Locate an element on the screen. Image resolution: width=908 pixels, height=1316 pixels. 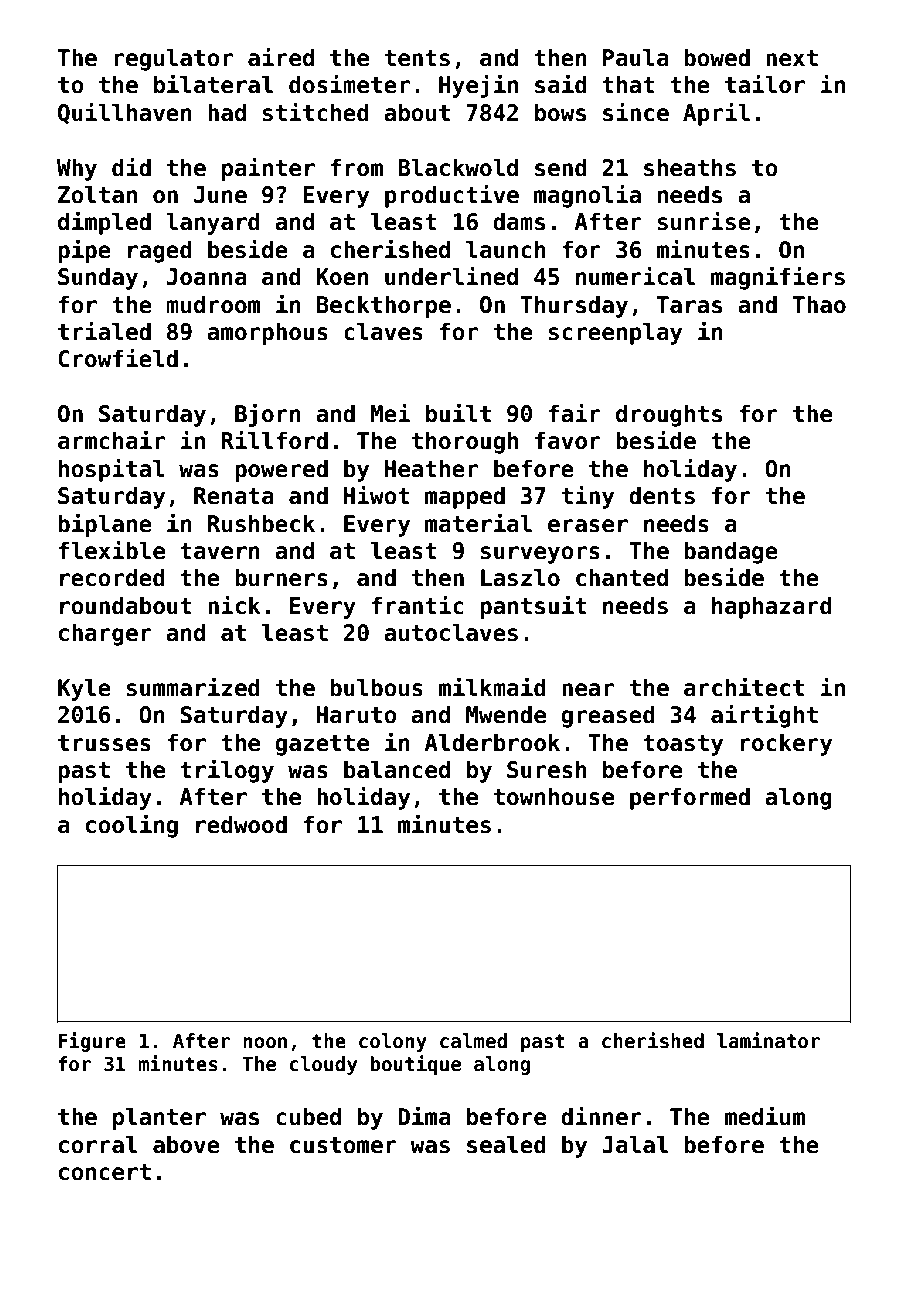
Figure is located at coordinates (92, 1042).
